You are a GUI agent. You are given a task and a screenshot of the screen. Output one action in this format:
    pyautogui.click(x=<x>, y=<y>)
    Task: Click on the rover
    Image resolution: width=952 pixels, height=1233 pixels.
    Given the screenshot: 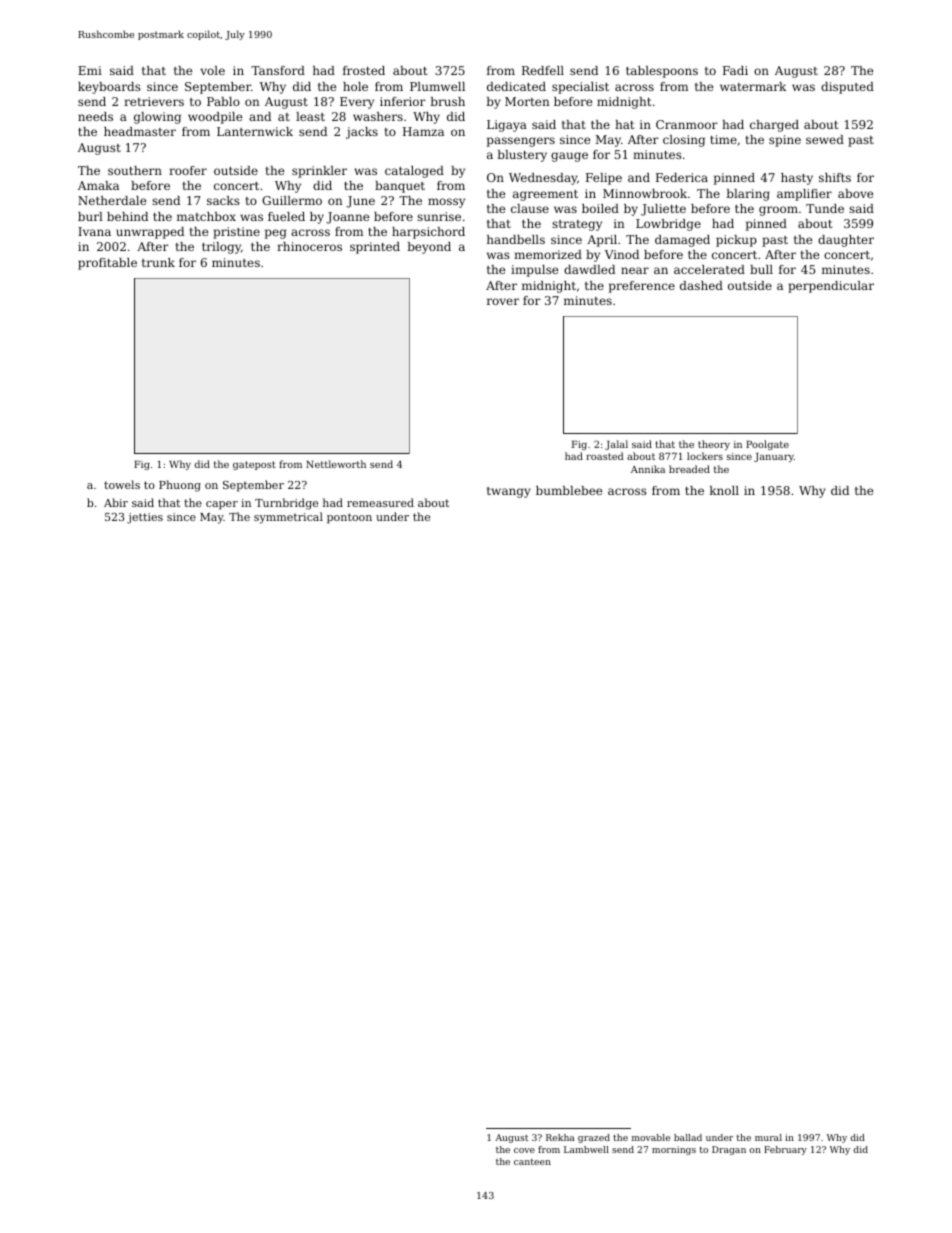 What is the action you would take?
    pyautogui.click(x=503, y=301)
